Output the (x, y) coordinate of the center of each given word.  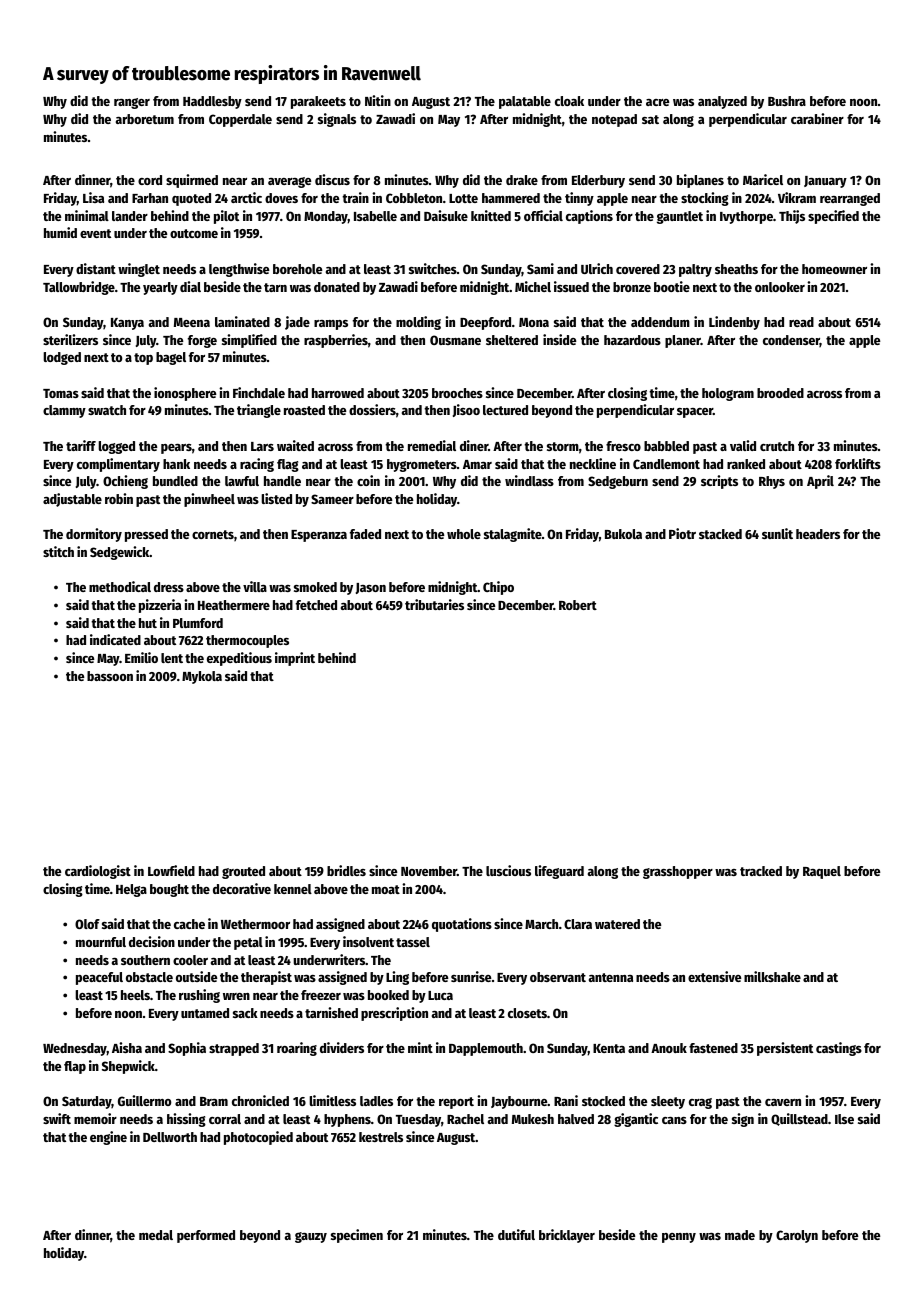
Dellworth (170, 1137)
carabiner (817, 118)
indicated (115, 639)
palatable (525, 102)
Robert (578, 605)
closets (527, 1013)
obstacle (149, 977)
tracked (761, 871)
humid (60, 232)
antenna (611, 977)
